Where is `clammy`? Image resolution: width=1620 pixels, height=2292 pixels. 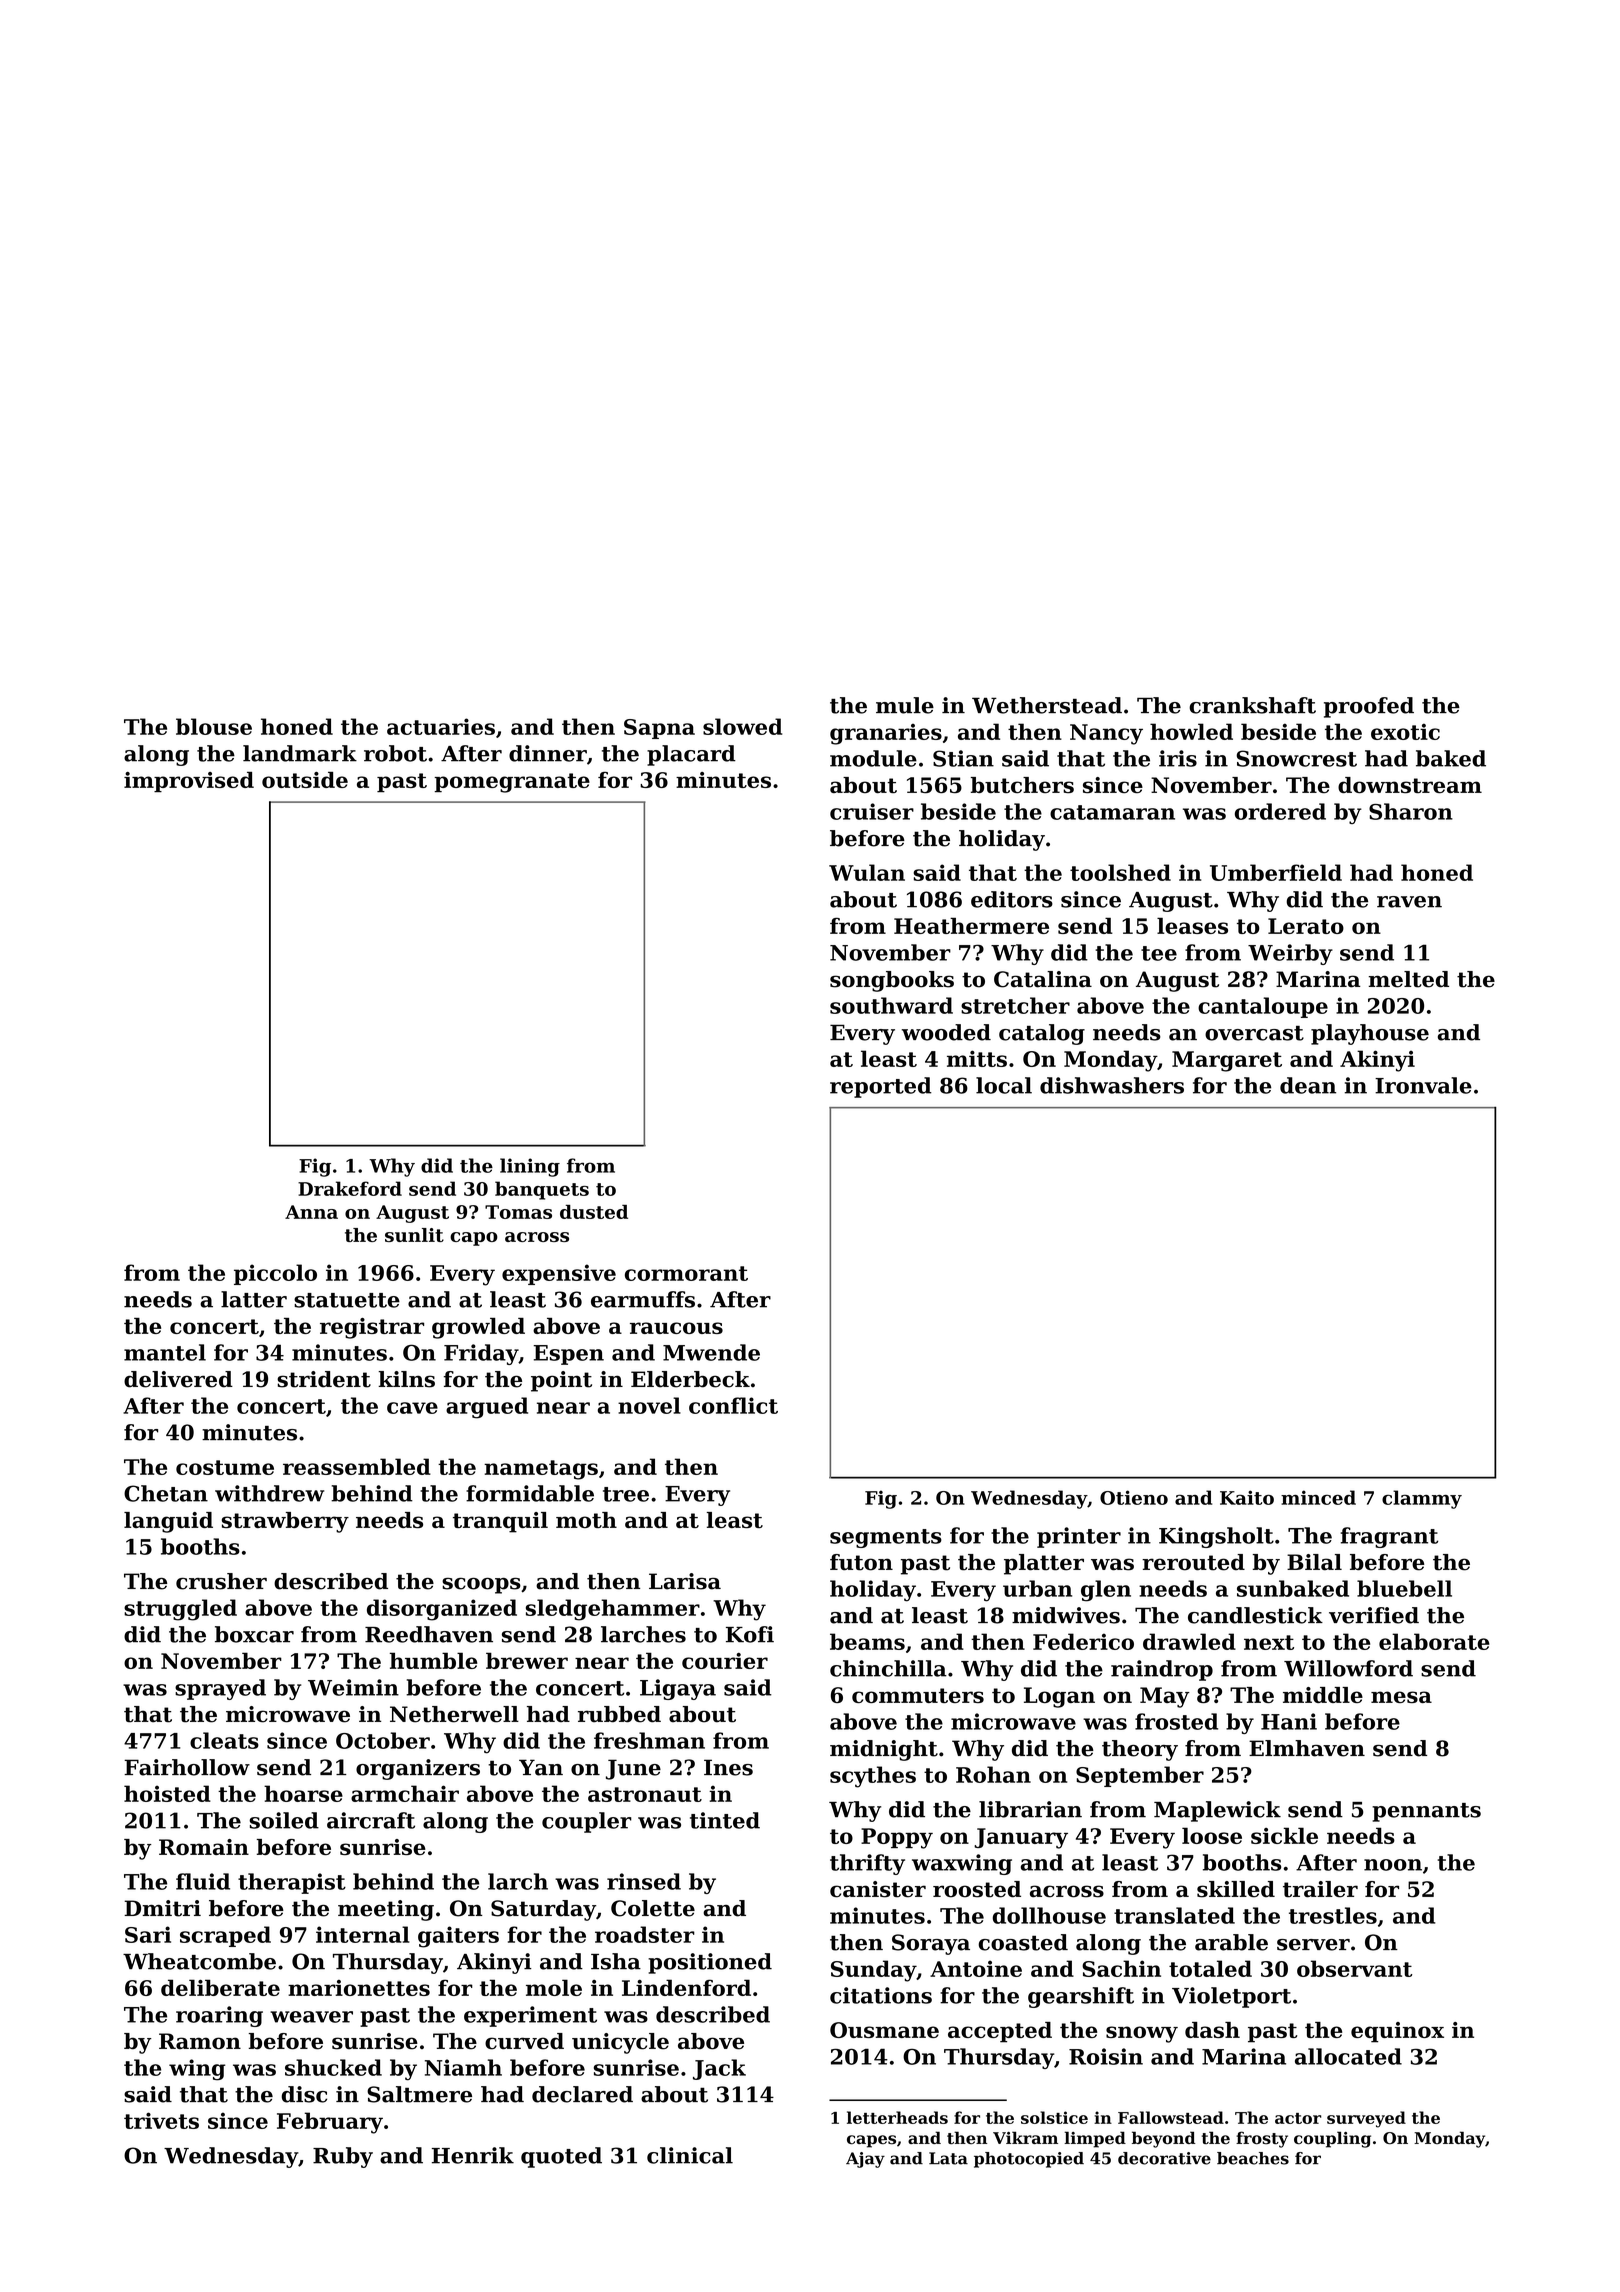 clammy is located at coordinates (1422, 1499).
